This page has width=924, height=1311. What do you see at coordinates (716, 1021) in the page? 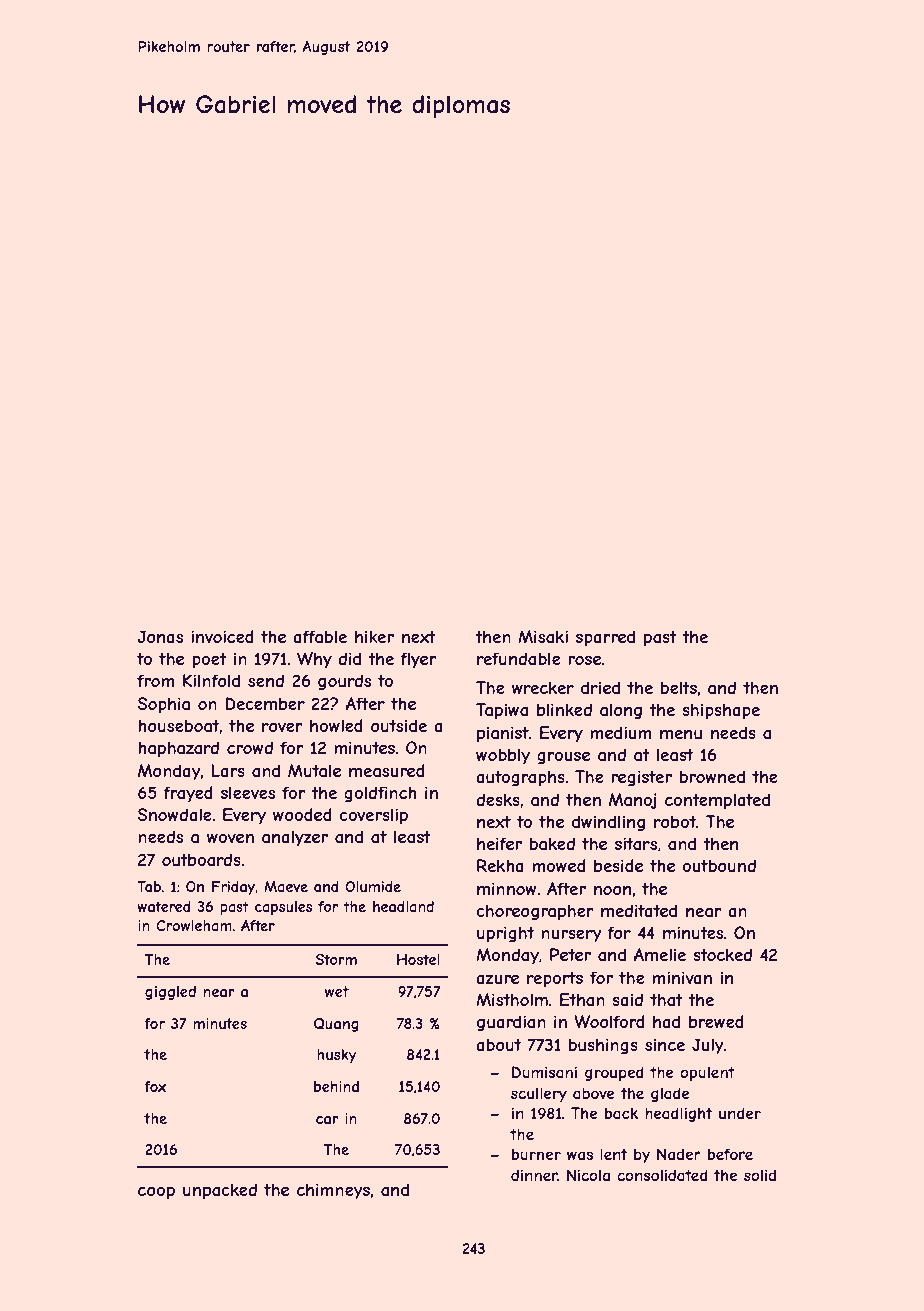
I see `brewed` at bounding box center [716, 1021].
